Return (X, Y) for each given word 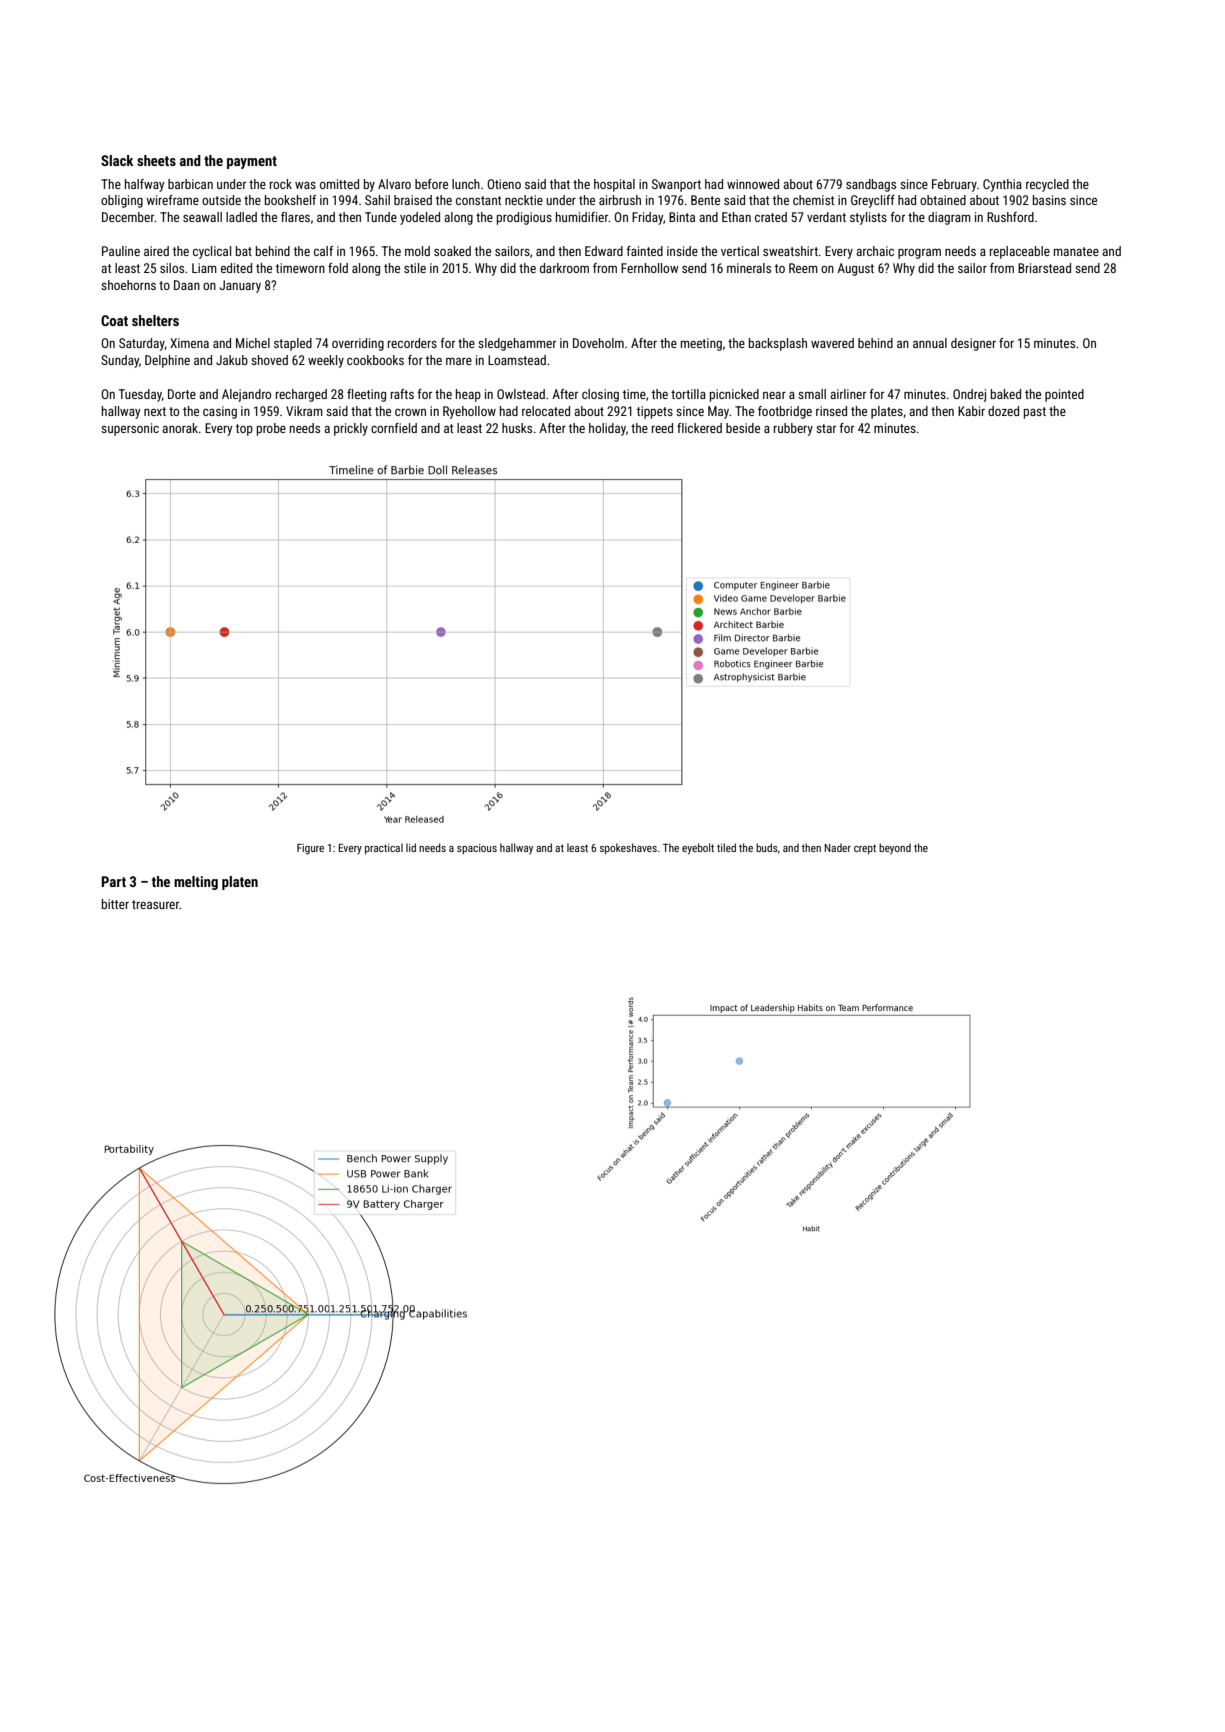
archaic (875, 251)
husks (517, 428)
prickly (351, 429)
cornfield (394, 428)
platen (240, 883)
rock (281, 184)
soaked (452, 251)
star (826, 428)
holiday (607, 429)
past (1035, 413)
